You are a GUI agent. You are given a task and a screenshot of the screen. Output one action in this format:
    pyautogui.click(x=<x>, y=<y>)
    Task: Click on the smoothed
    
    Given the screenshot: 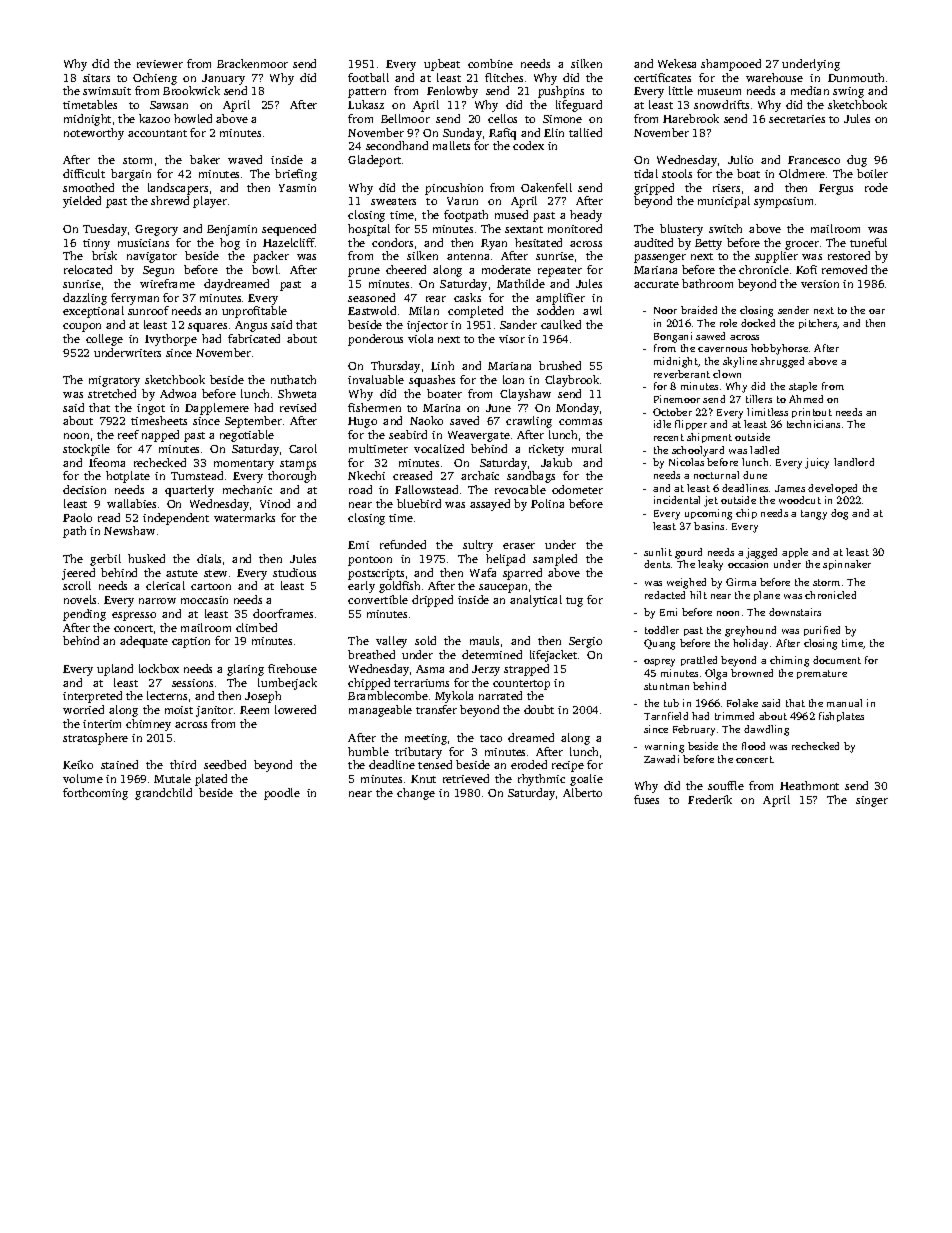 What is the action you would take?
    pyautogui.click(x=88, y=187)
